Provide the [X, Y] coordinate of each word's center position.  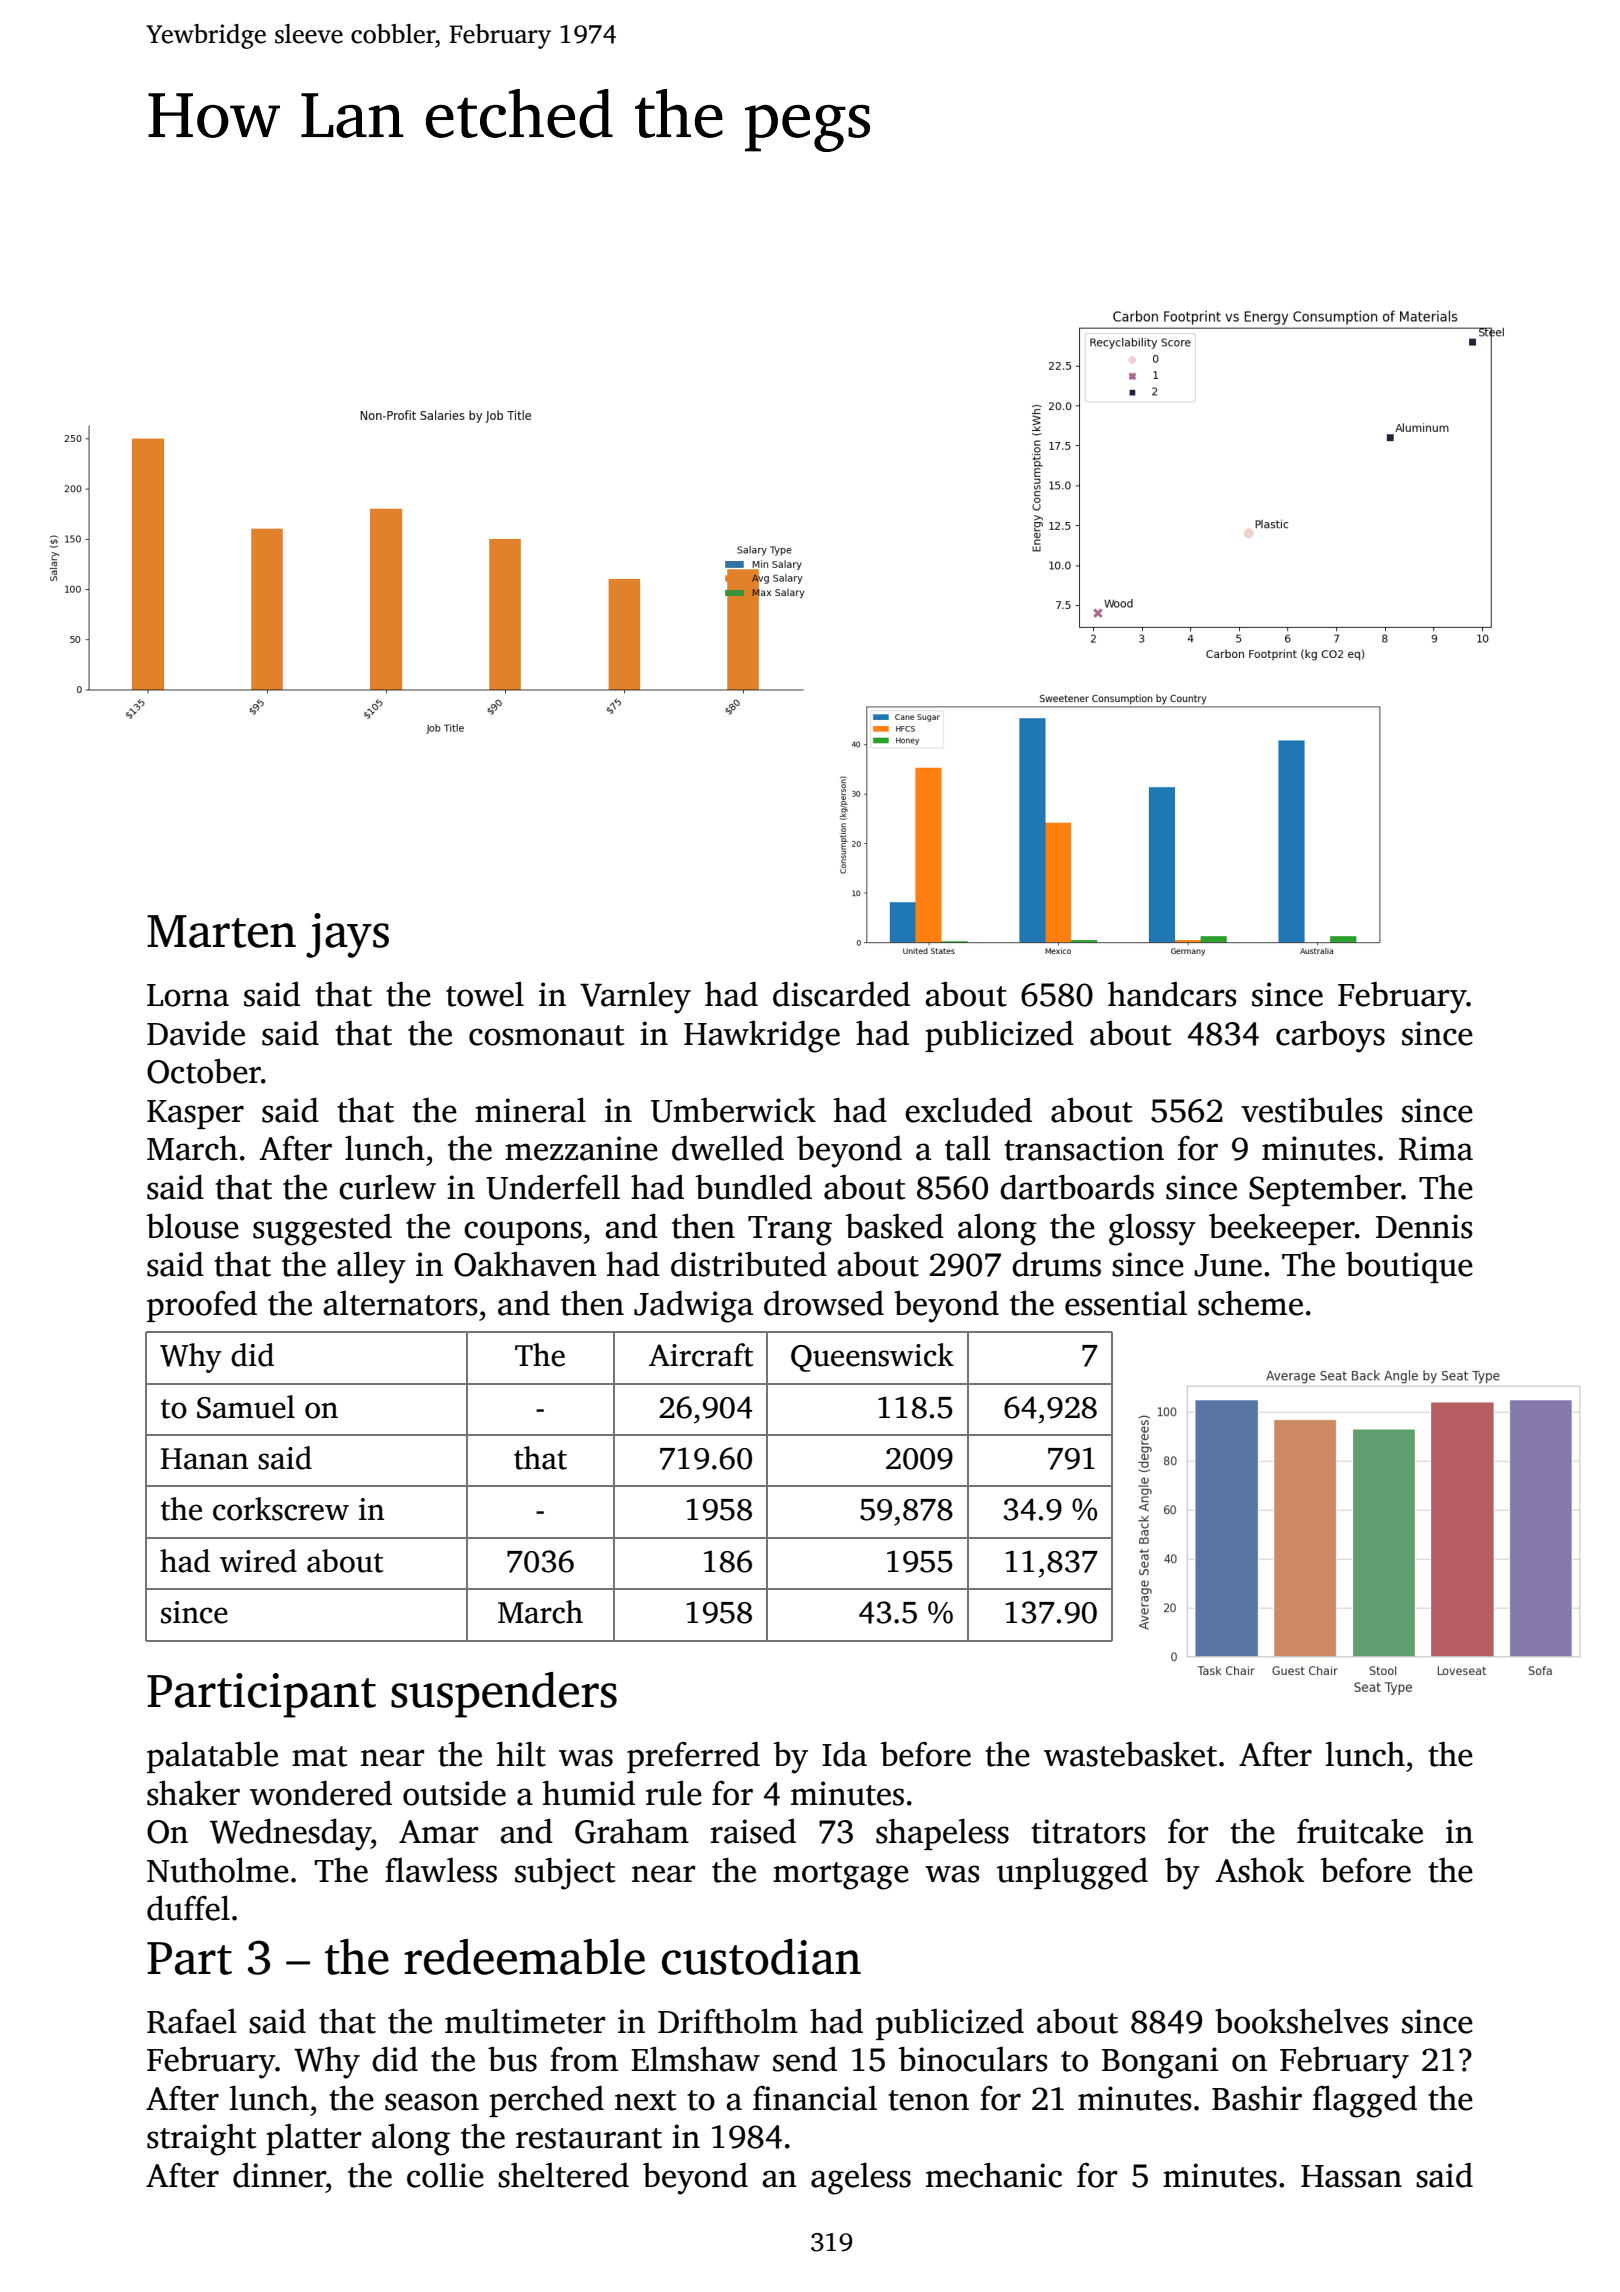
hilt [521, 1754]
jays [347, 935]
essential [1126, 1303]
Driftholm [728, 2021]
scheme [1250, 1303]
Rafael [191, 2021]
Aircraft [701, 1355]
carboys [1330, 1037]
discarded [841, 994]
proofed [202, 1306]
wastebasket [1130, 1754]
